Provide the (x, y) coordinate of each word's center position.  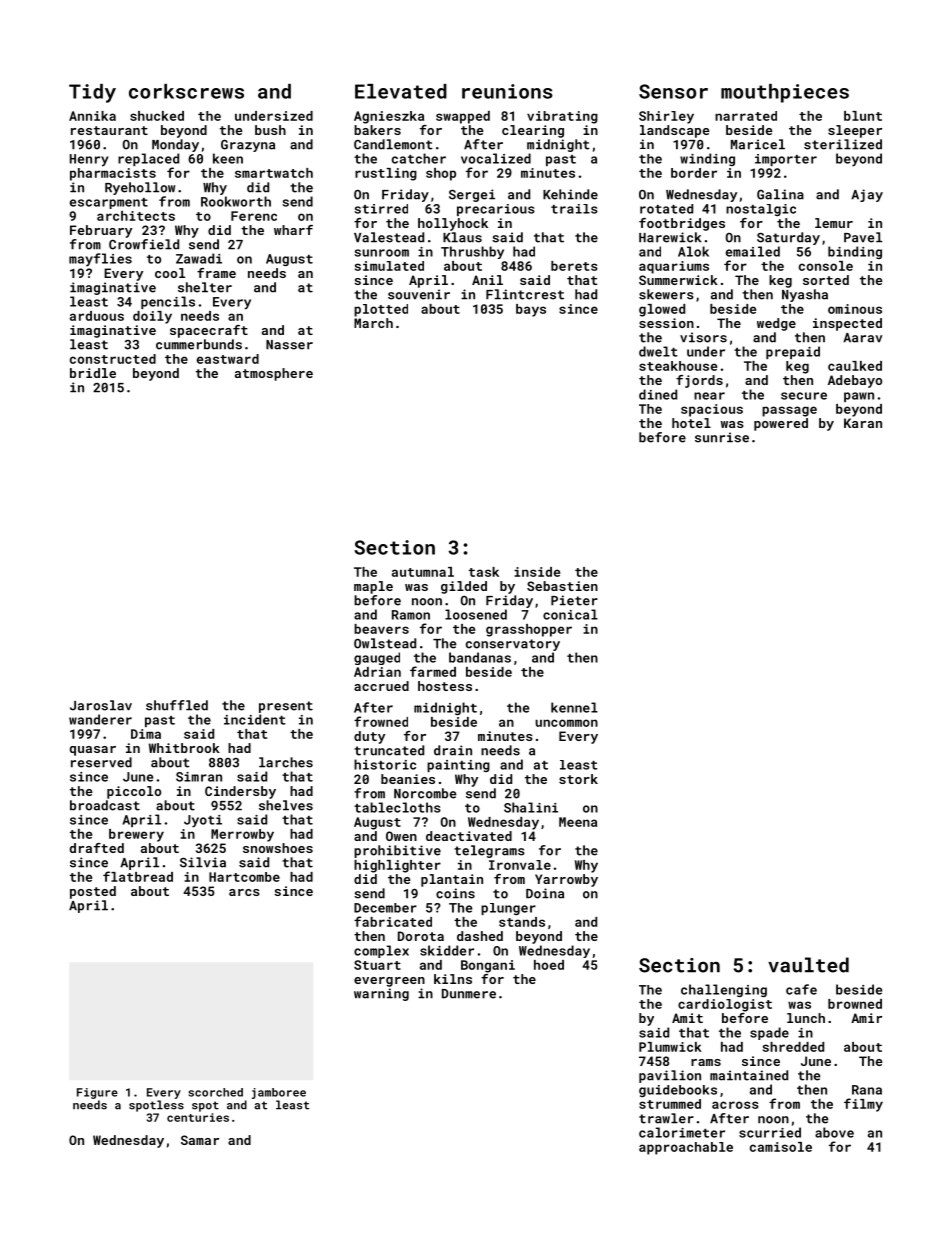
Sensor (673, 91)
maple (373, 587)
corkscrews (186, 91)
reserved (101, 762)
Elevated (401, 91)
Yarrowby (566, 880)
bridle (93, 373)
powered (781, 424)
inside (537, 572)
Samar (200, 1140)
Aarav (862, 338)
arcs (244, 892)
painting (458, 766)
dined (658, 394)
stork (578, 779)
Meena (578, 822)
